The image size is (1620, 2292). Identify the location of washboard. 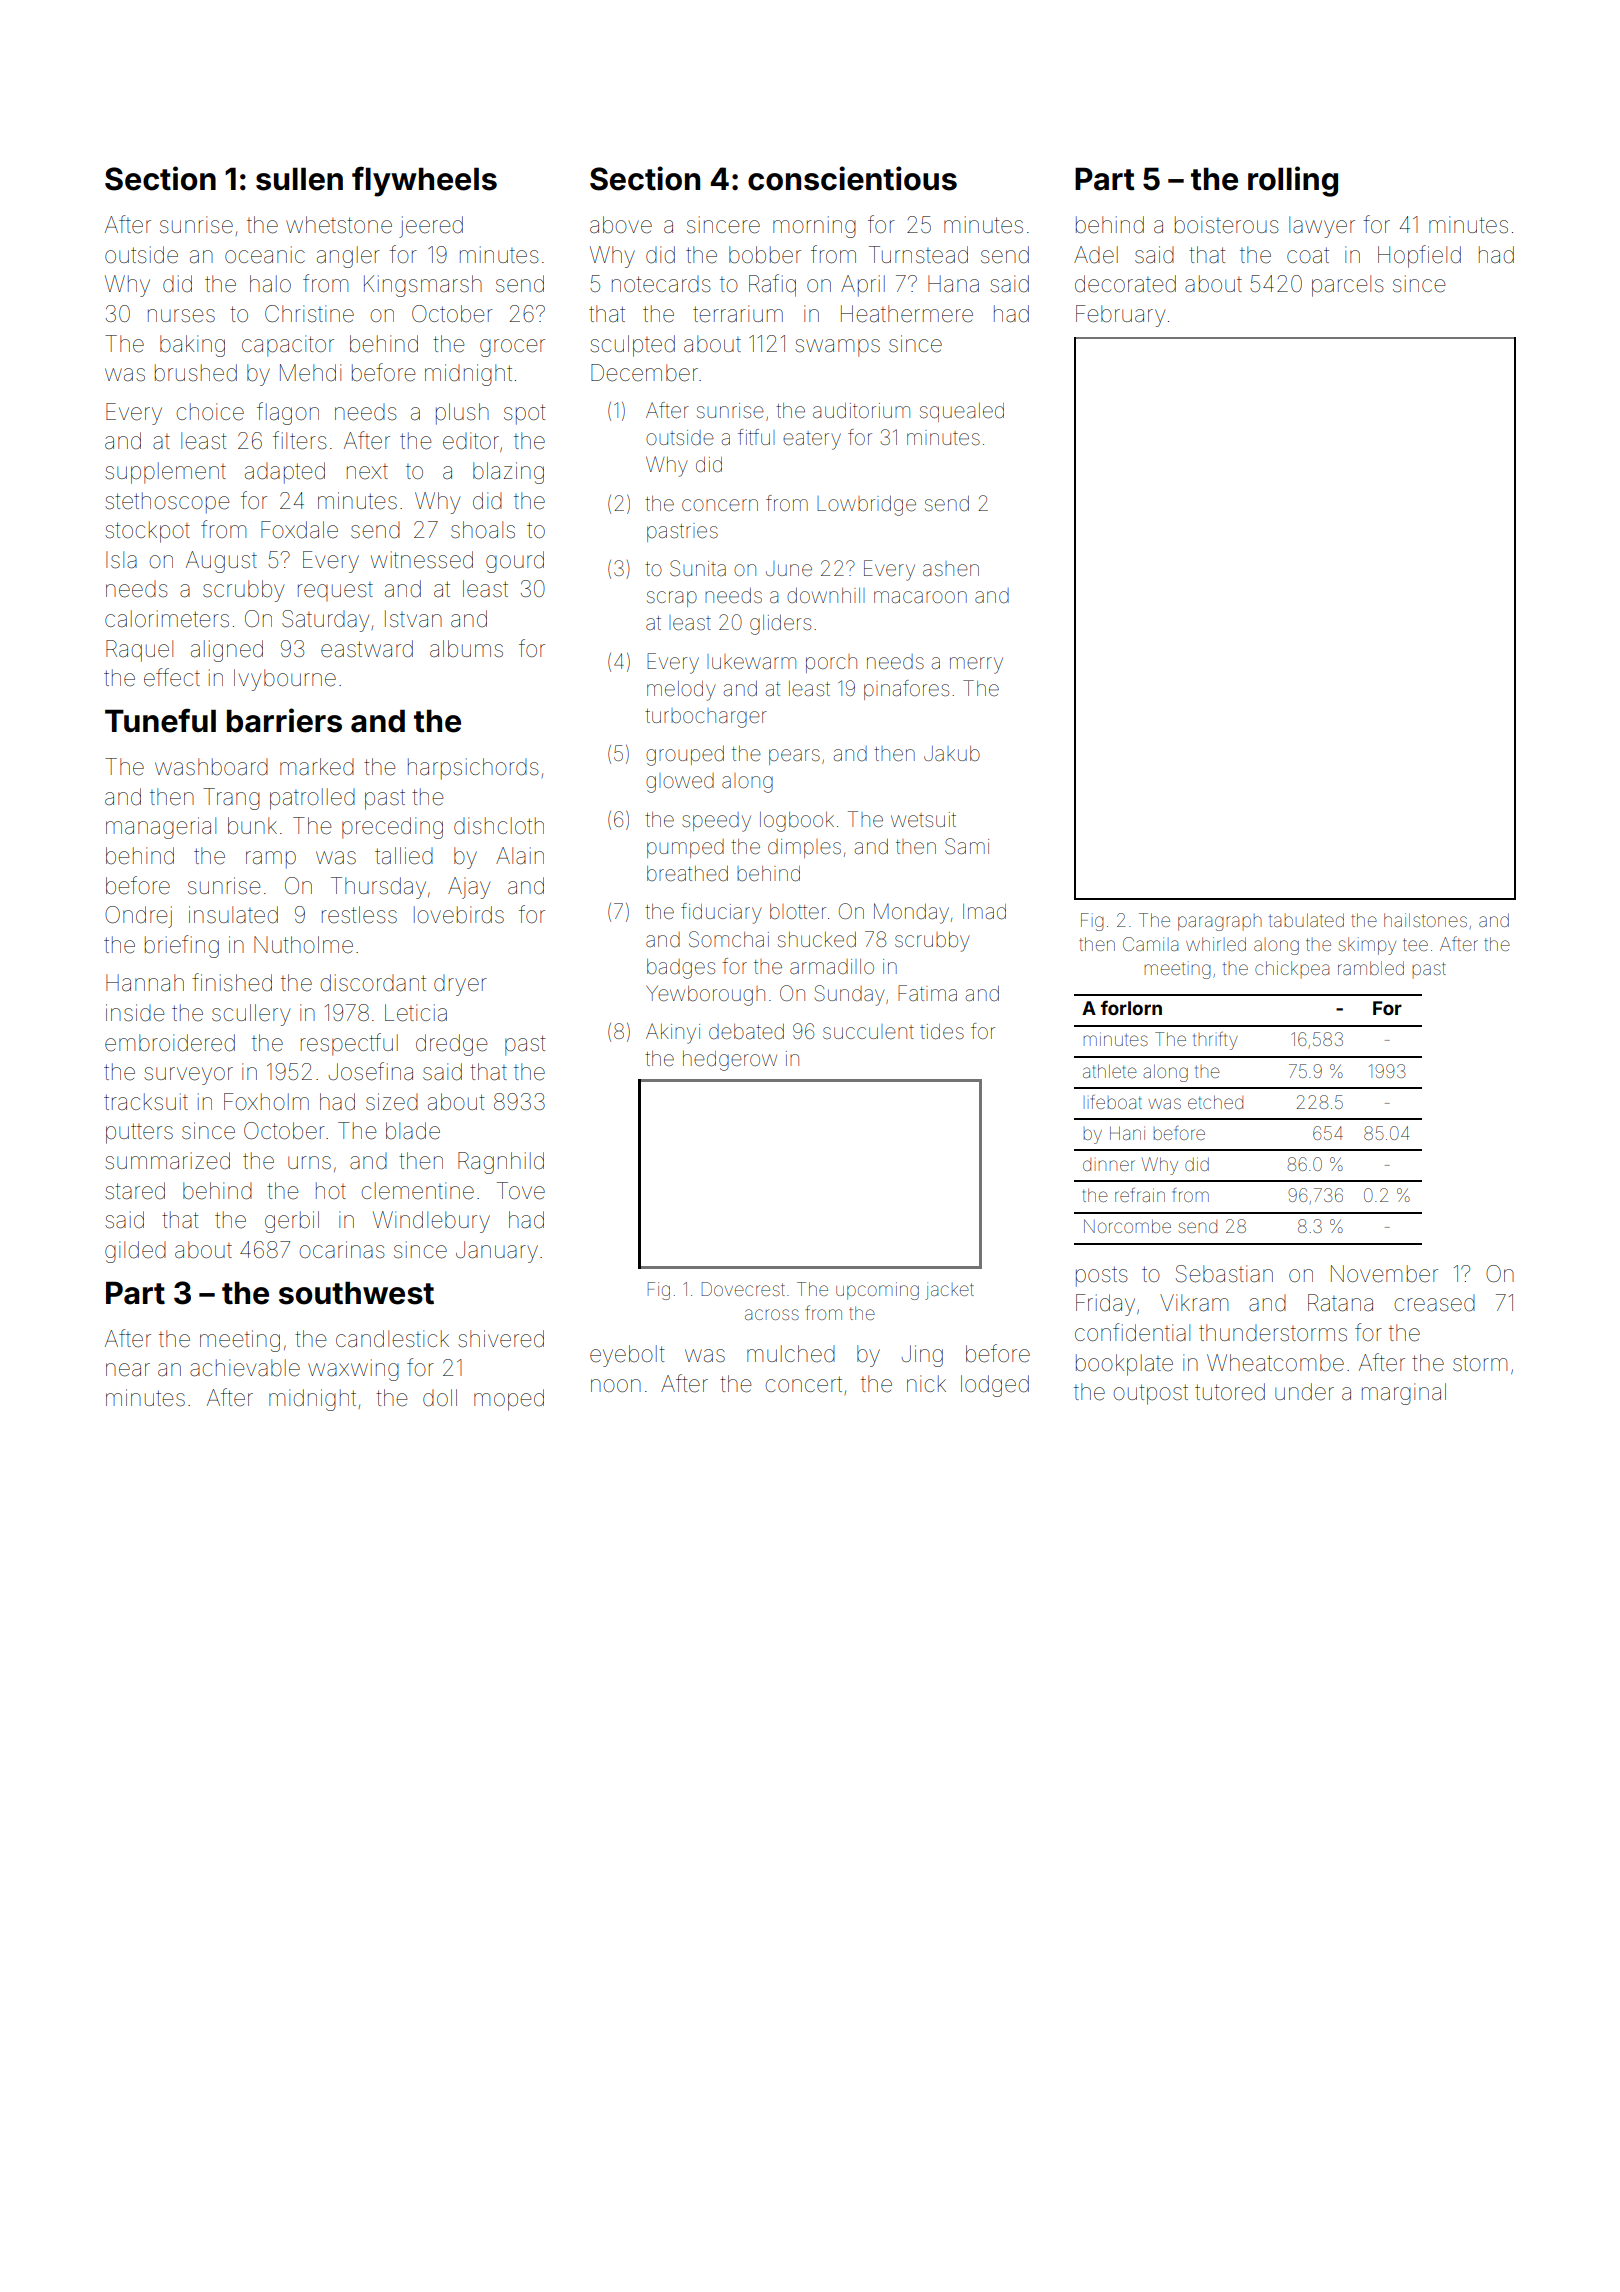
(211, 767).
